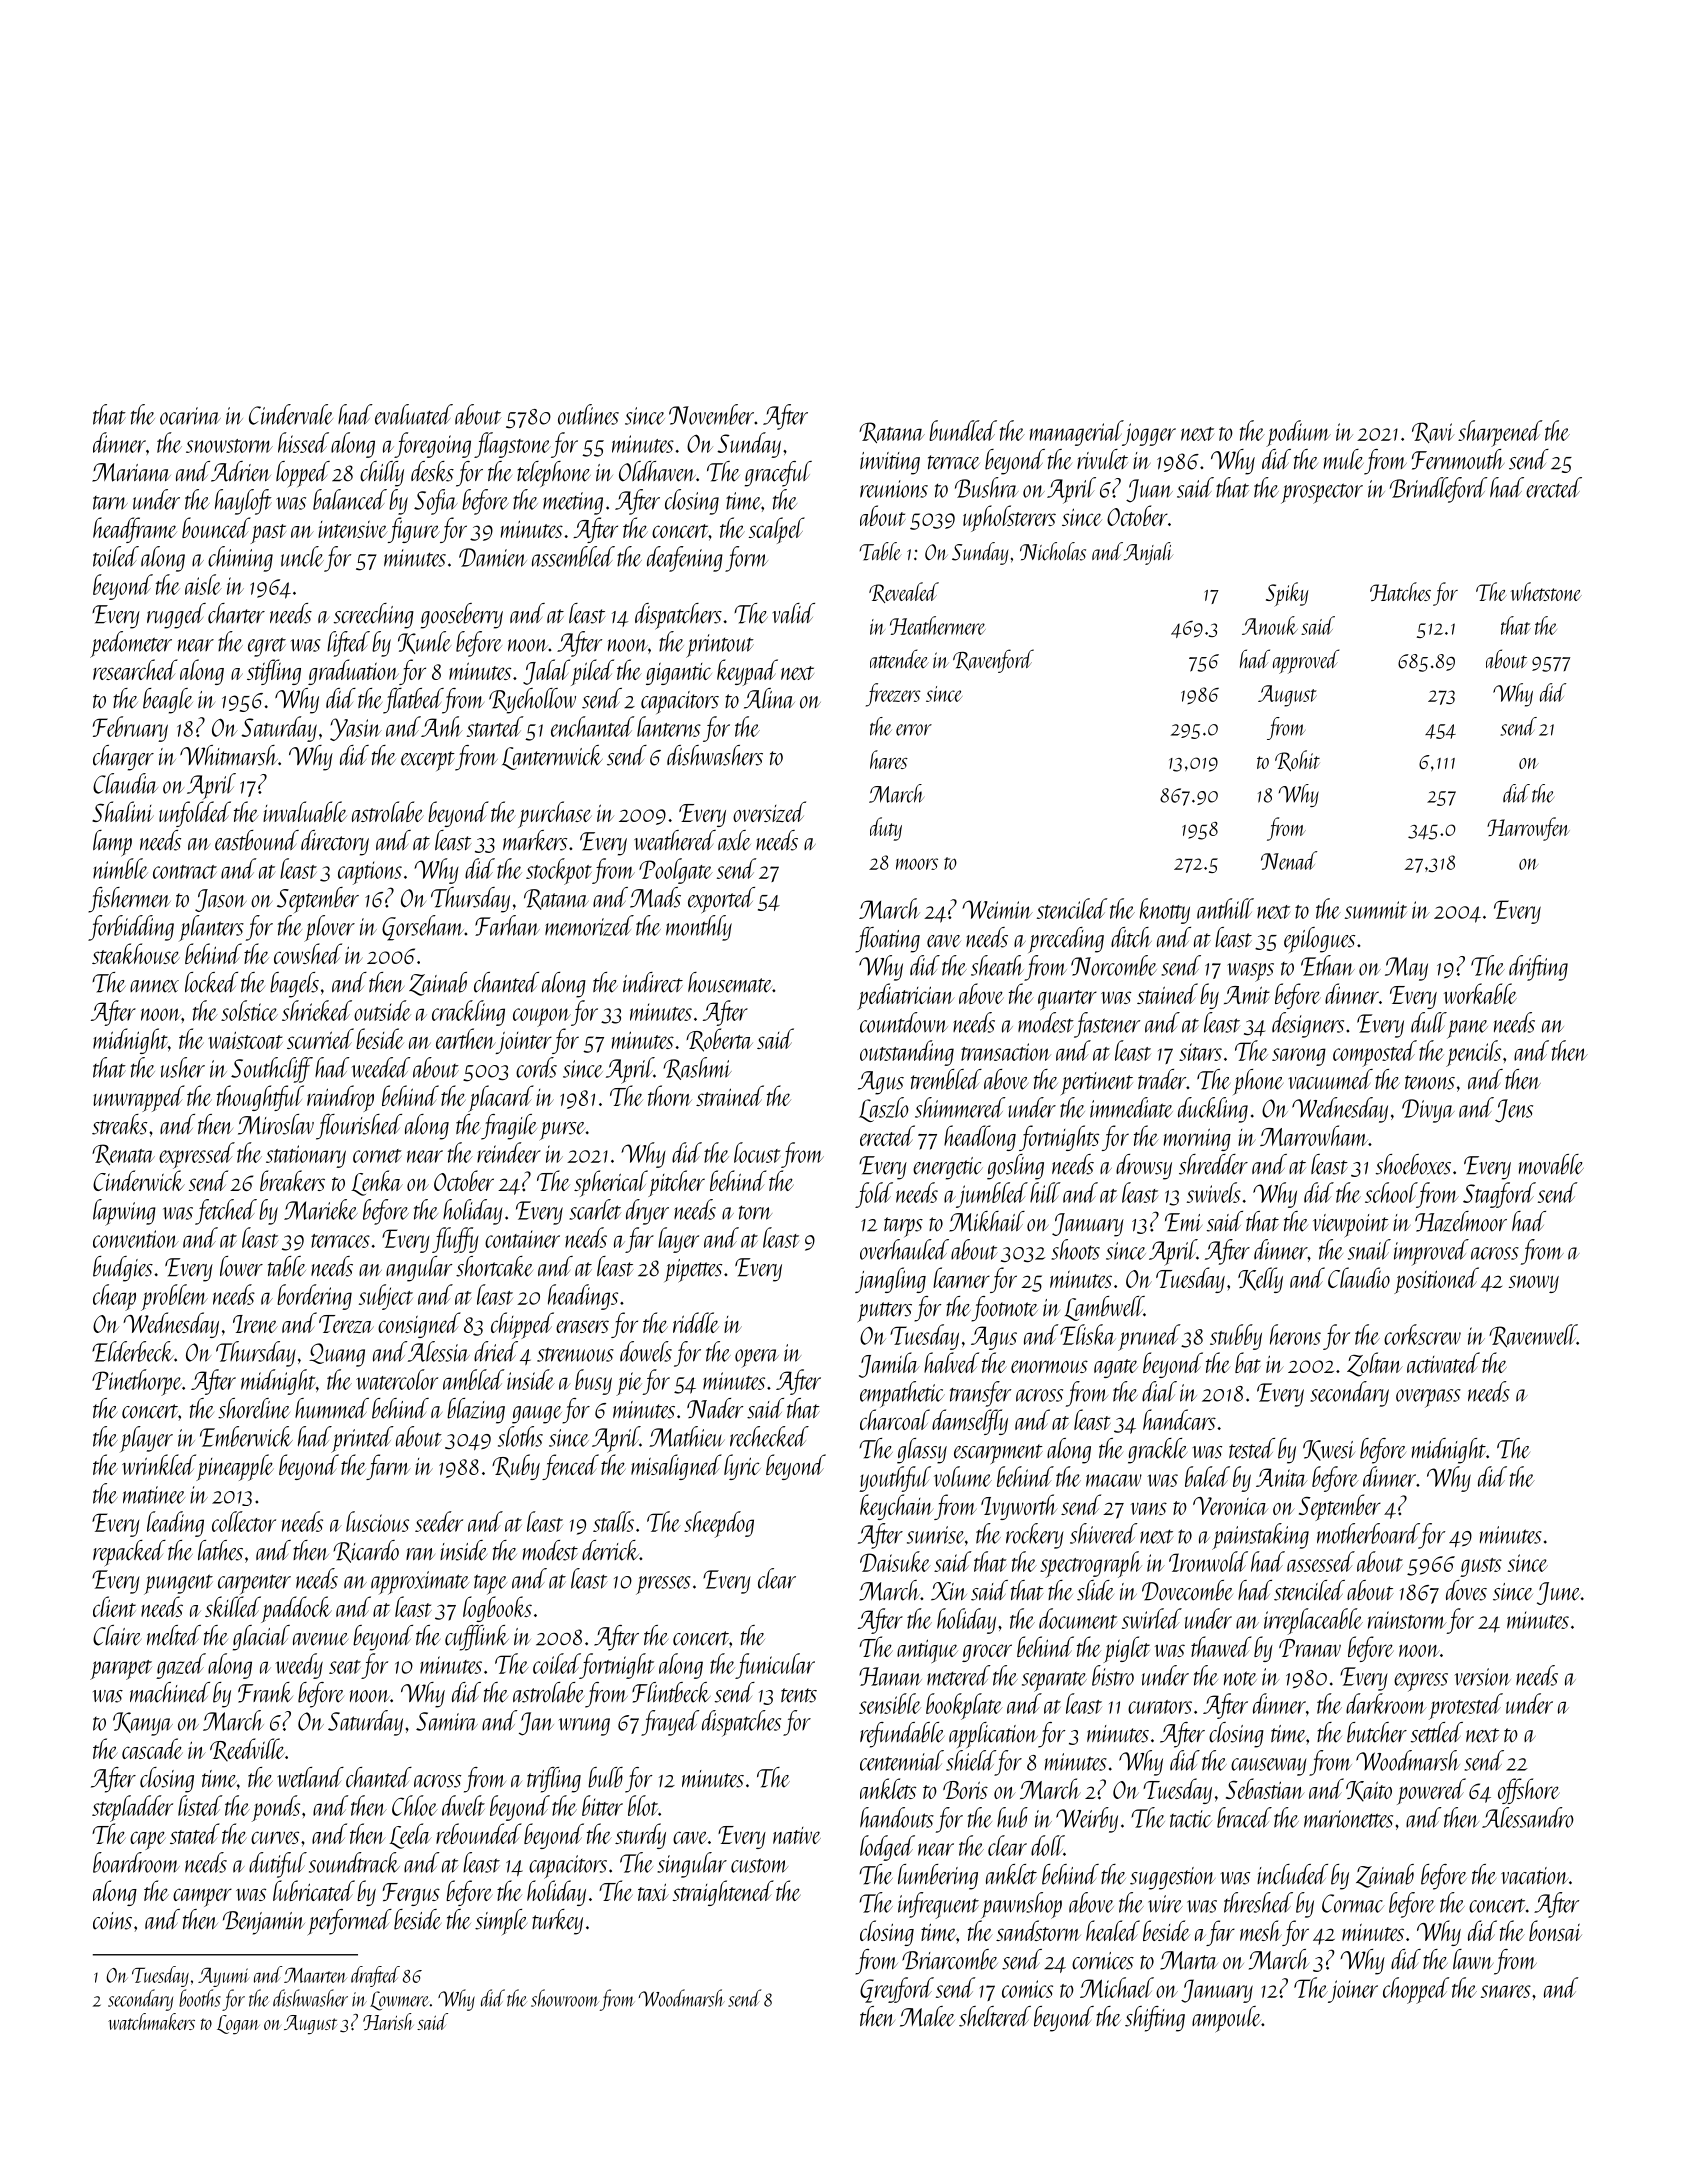 This screenshot has width=1683, height=2178. Describe the element at coordinates (1506, 1991) in the screenshot. I see `snares` at that location.
